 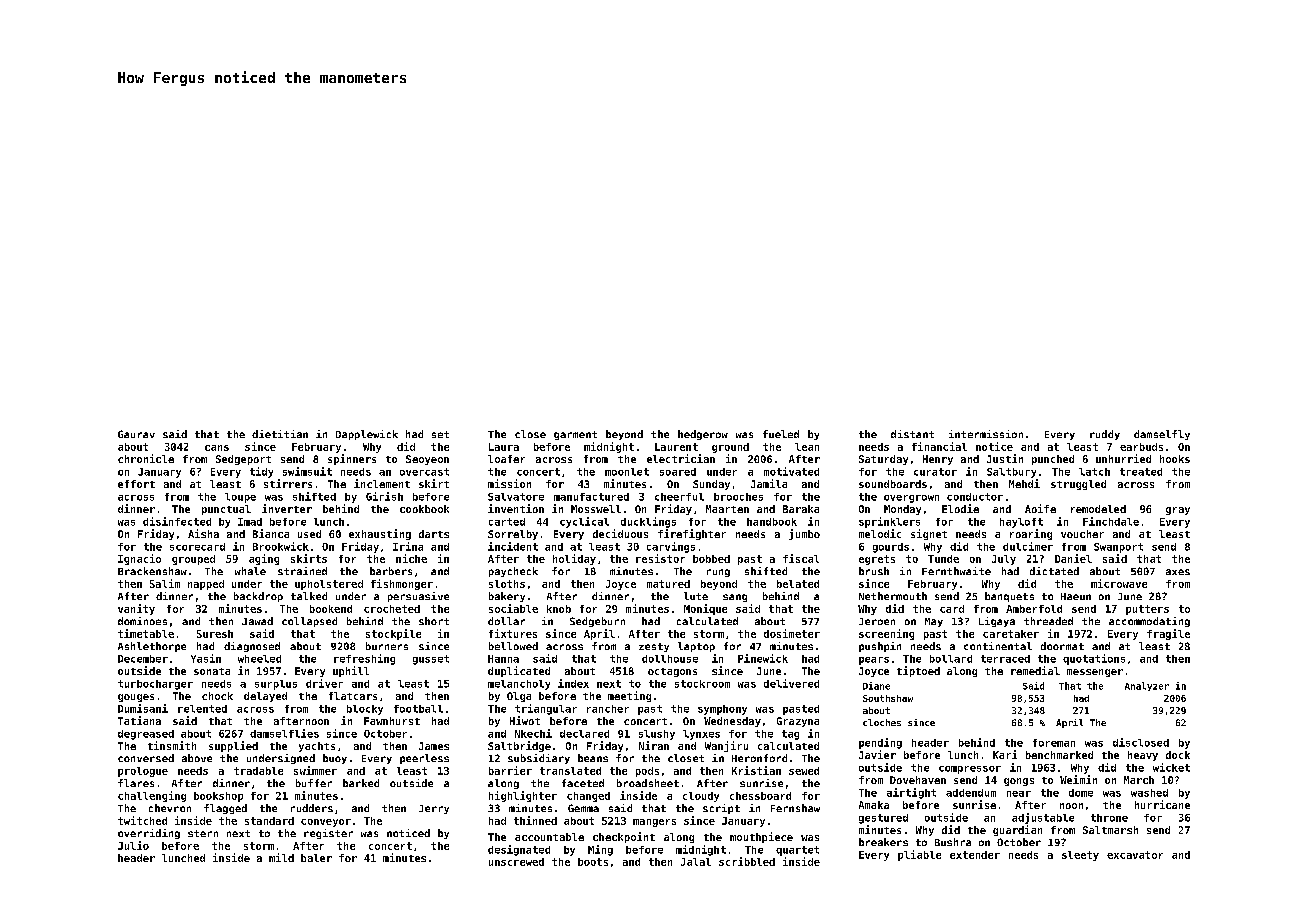 What do you see at coordinates (391, 571) in the screenshot?
I see `barbers` at bounding box center [391, 571].
